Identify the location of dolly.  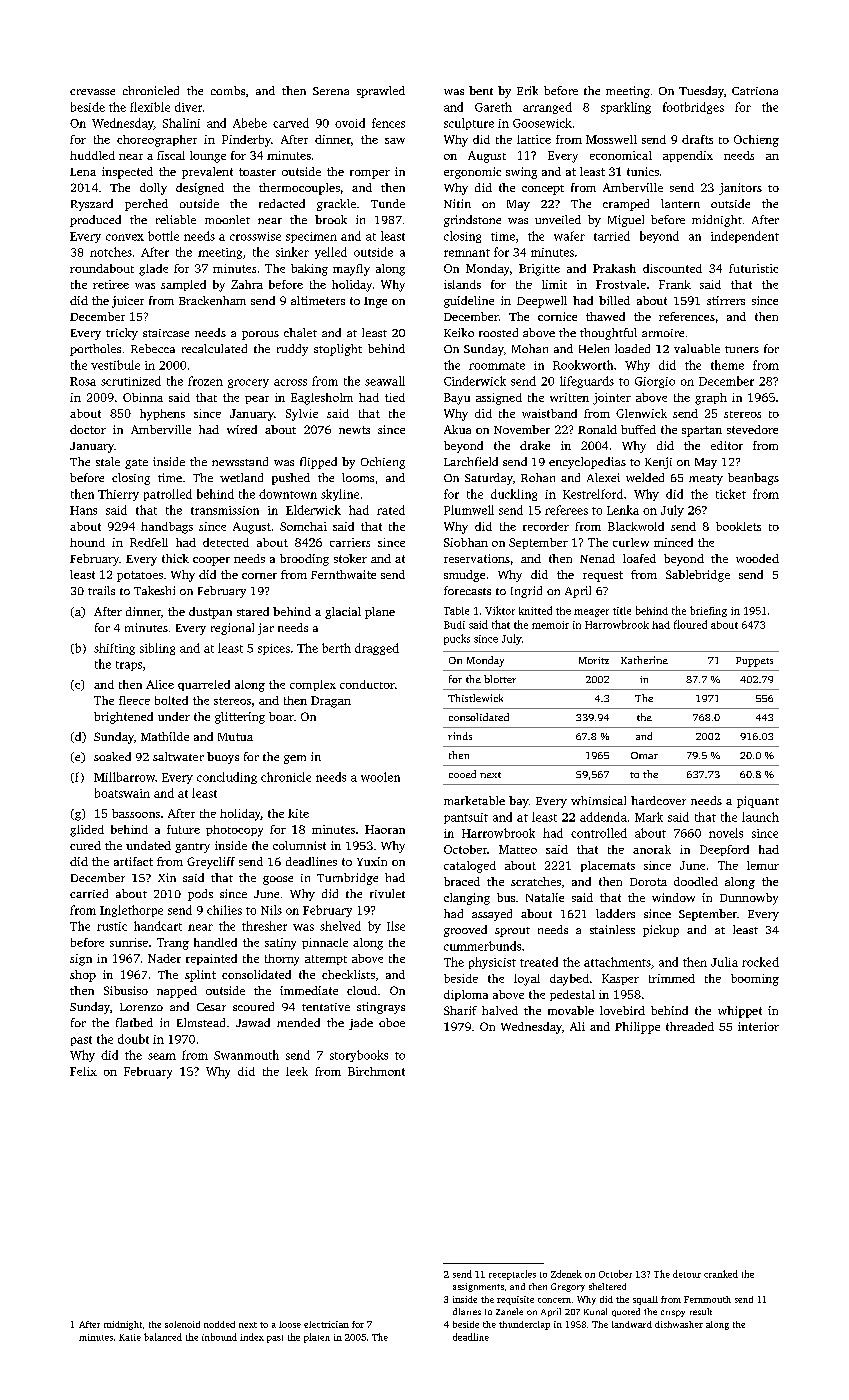
(153, 189).
